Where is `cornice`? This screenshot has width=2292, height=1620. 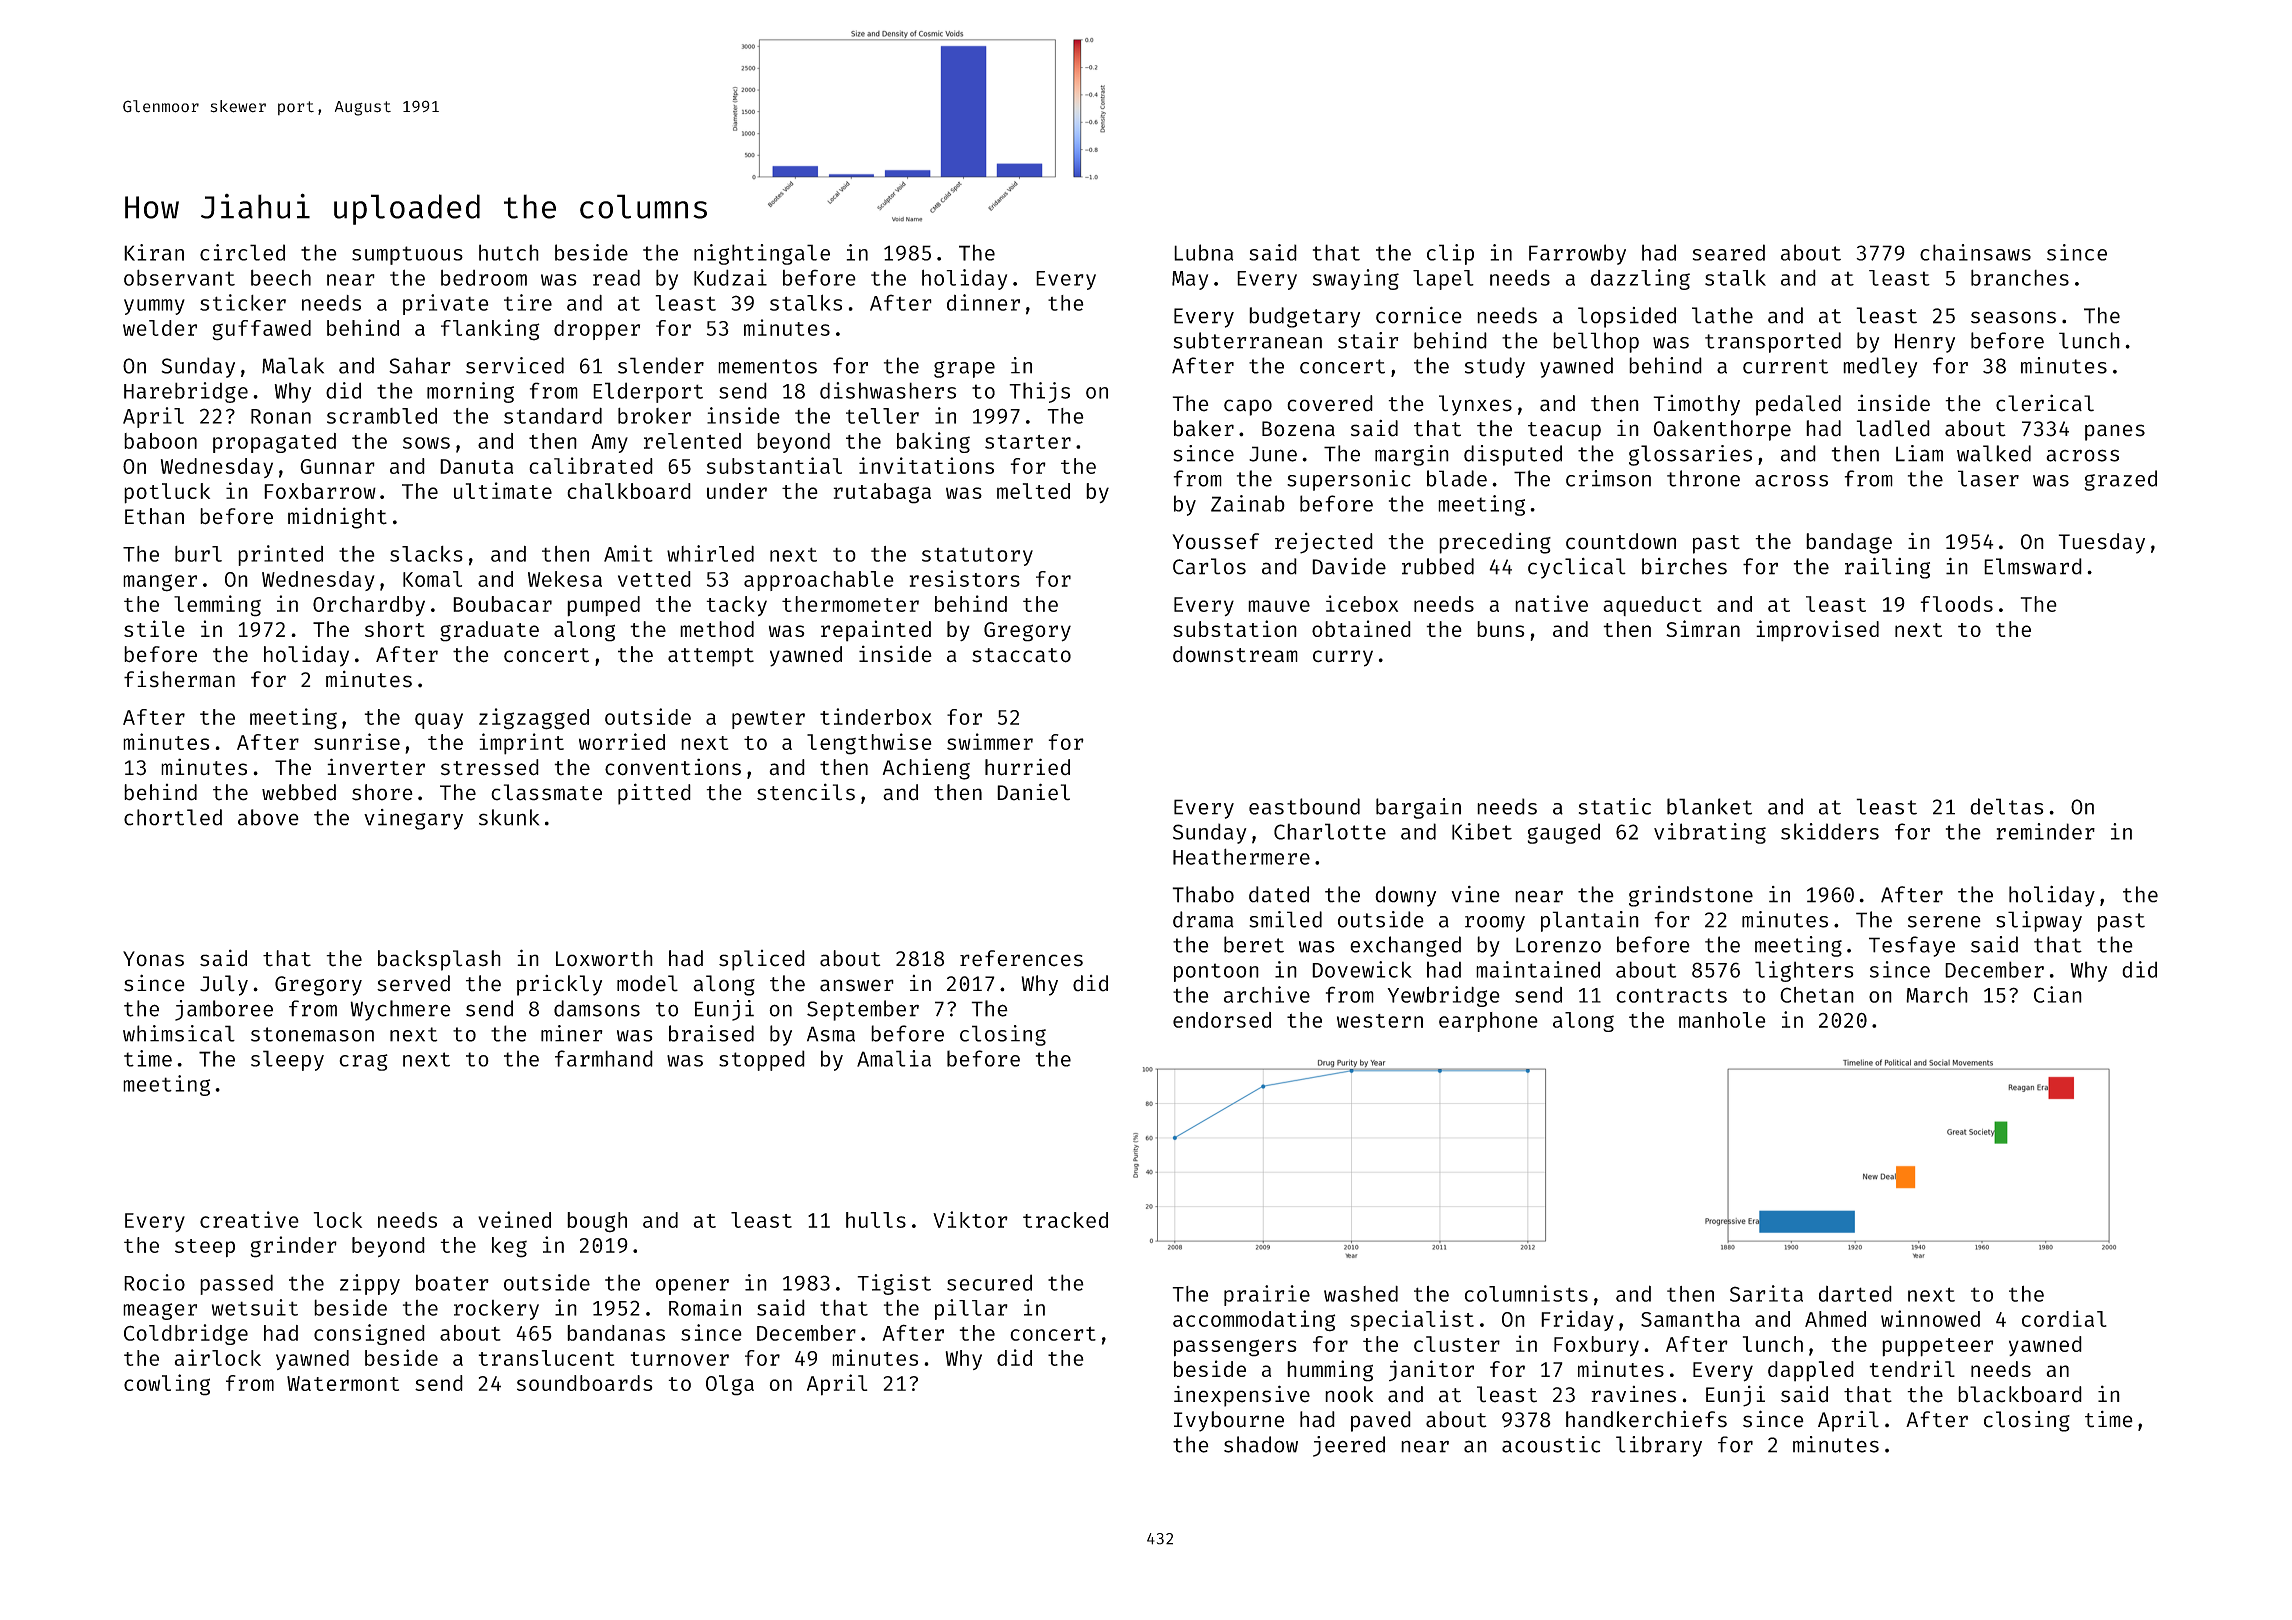
cornice is located at coordinates (1419, 315).
